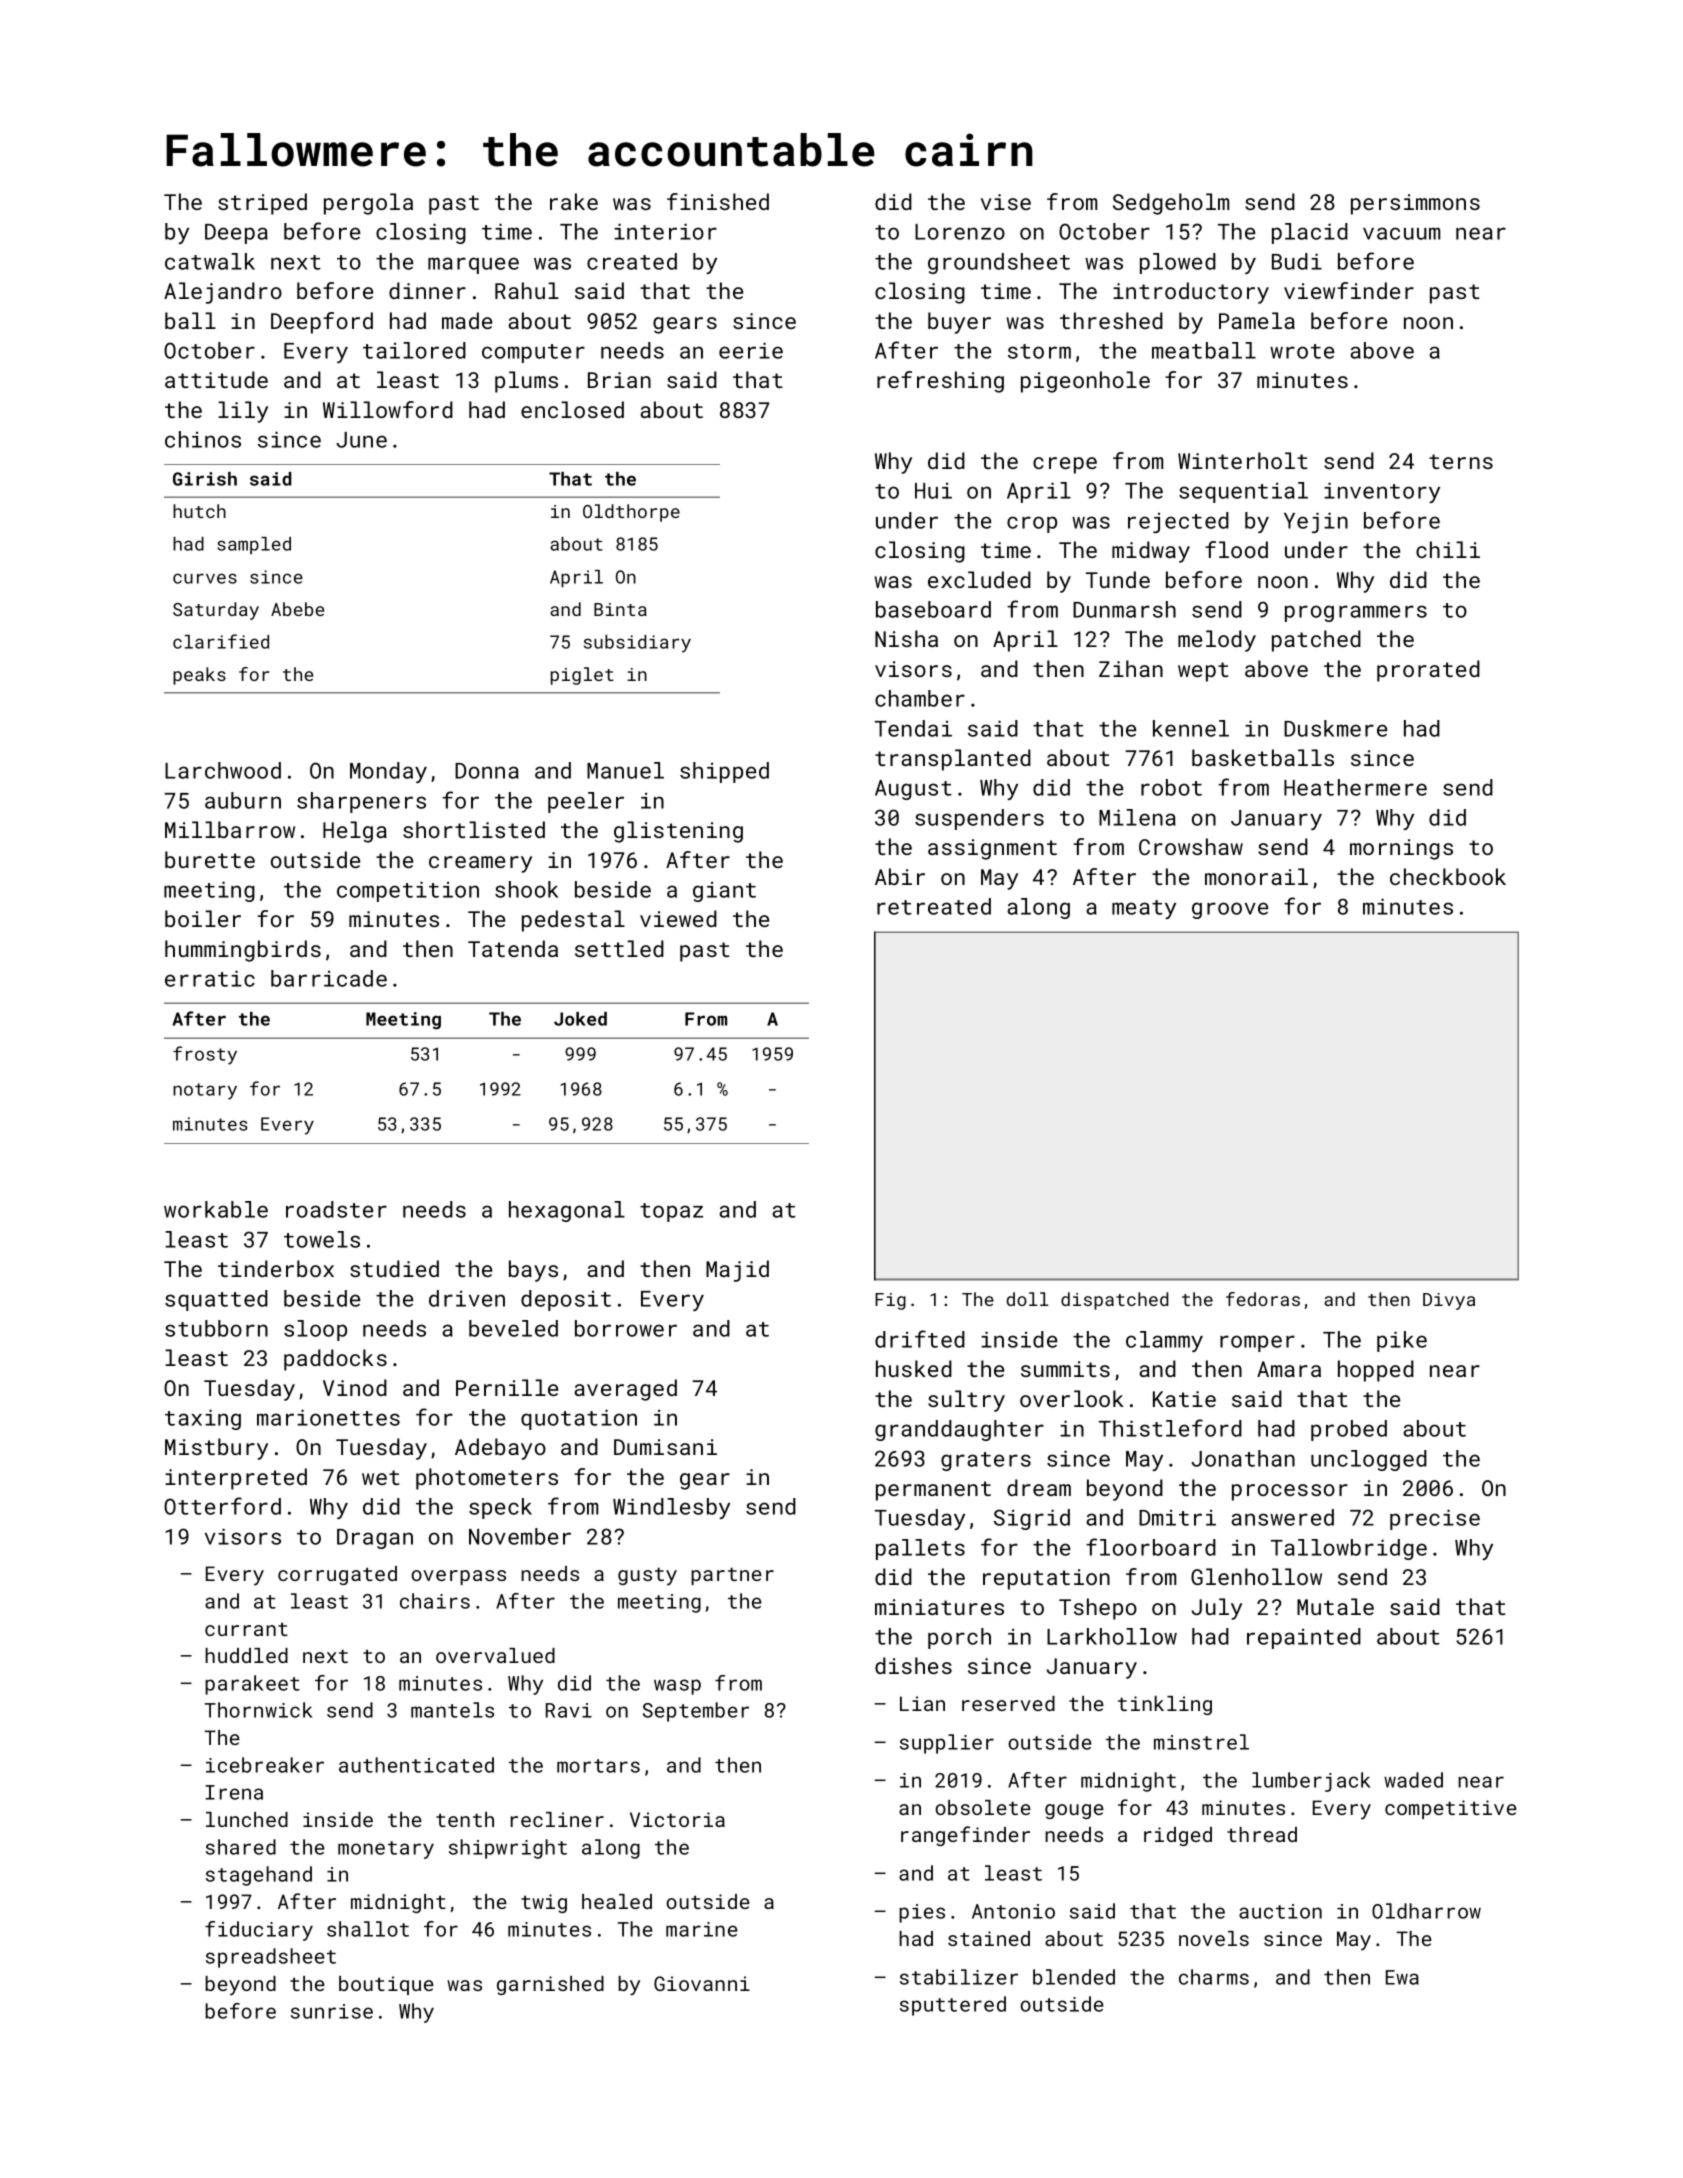  I want to click on finished, so click(718, 201).
